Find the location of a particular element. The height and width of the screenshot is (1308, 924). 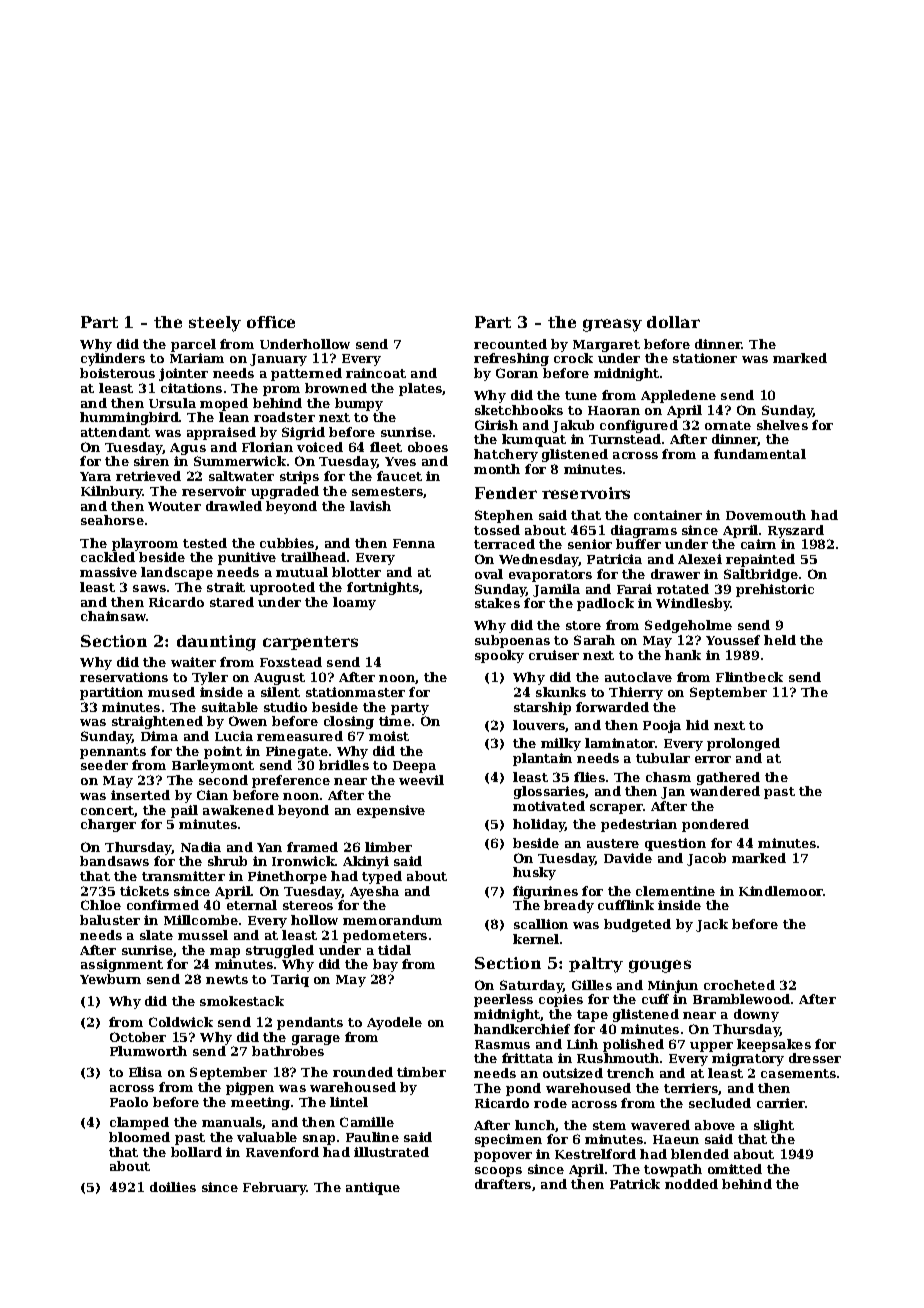

cylinders is located at coordinates (113, 359).
